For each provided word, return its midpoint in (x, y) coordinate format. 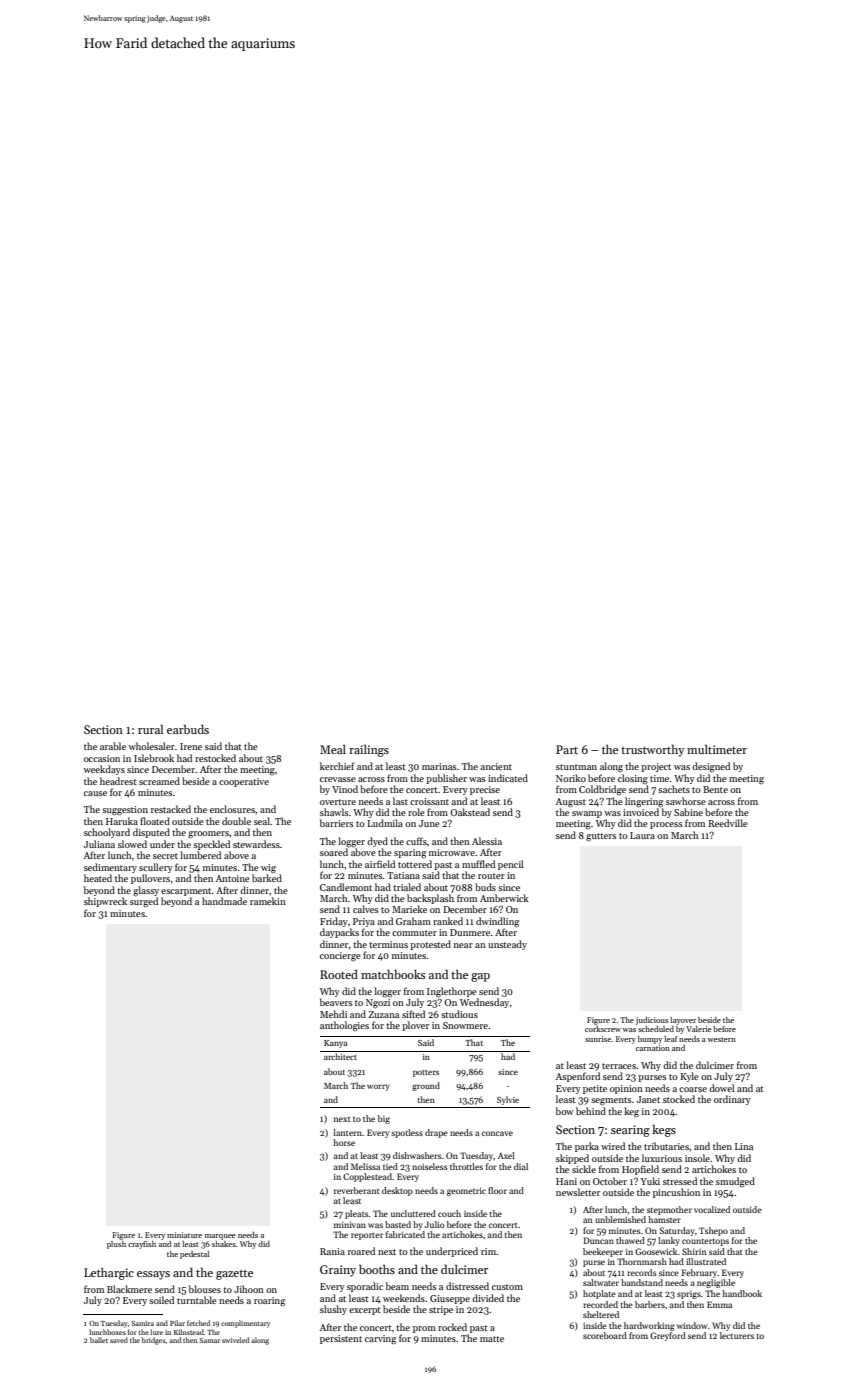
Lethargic (109, 1273)
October (610, 1181)
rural (150, 729)
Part (567, 749)
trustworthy (652, 750)
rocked (452, 1327)
